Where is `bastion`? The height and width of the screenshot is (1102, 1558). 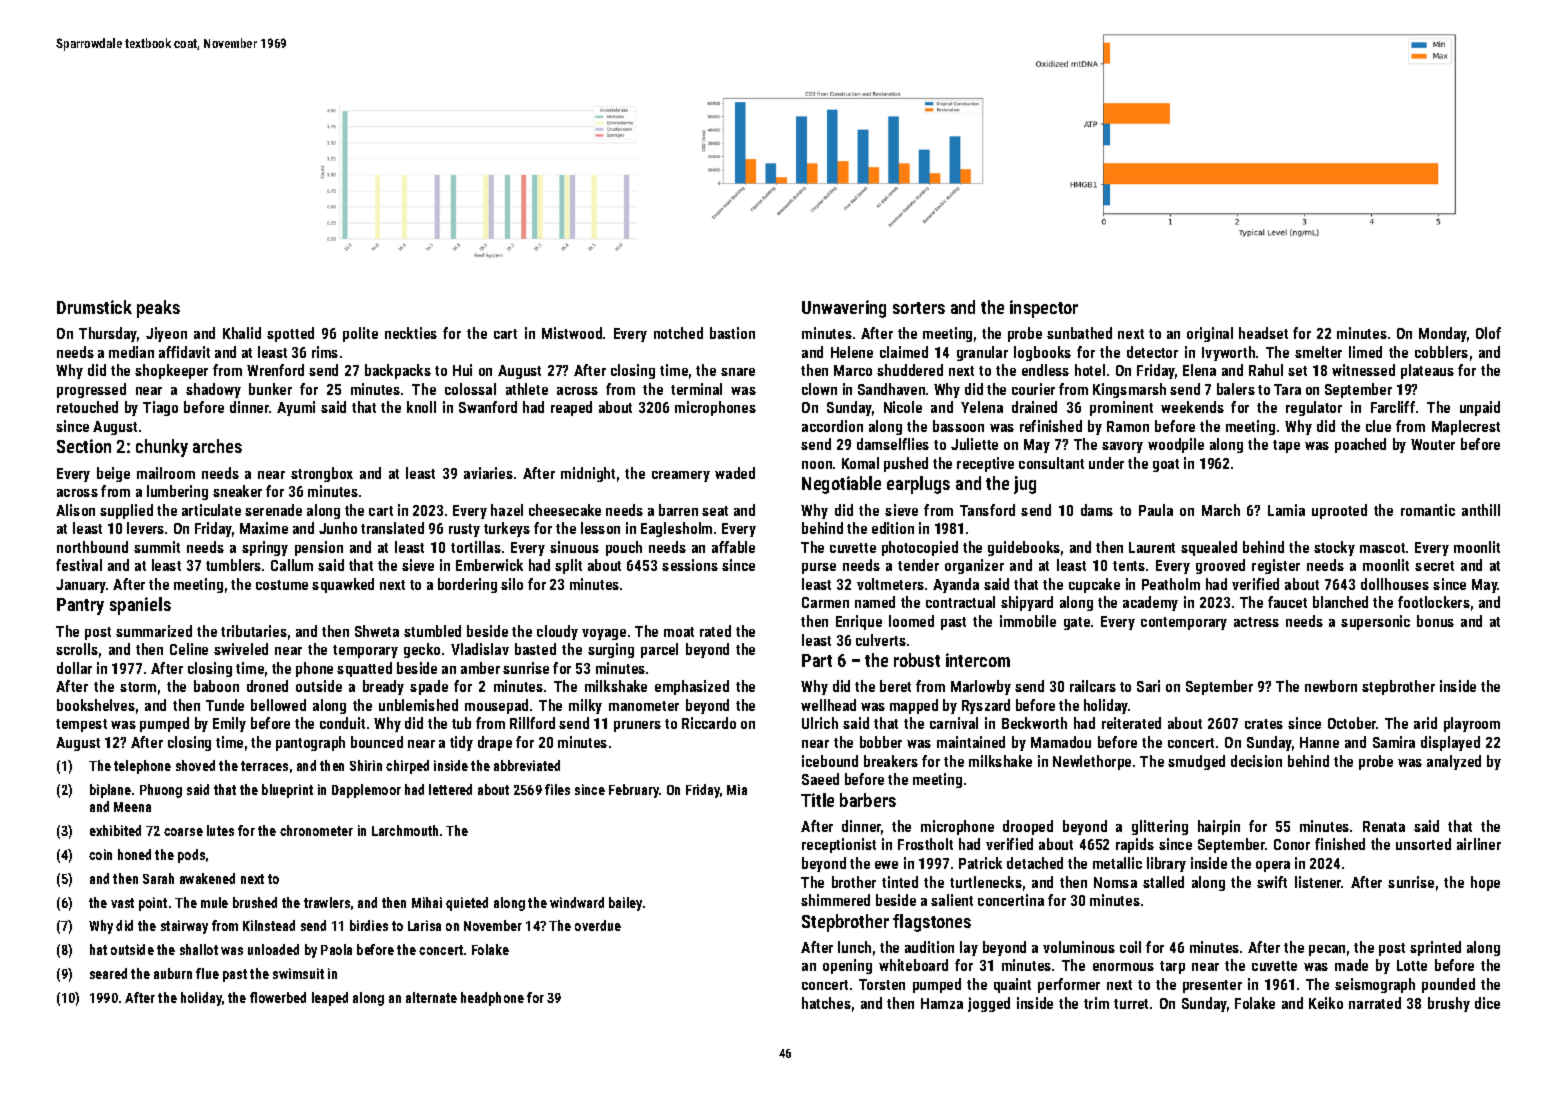 bastion is located at coordinates (732, 333).
